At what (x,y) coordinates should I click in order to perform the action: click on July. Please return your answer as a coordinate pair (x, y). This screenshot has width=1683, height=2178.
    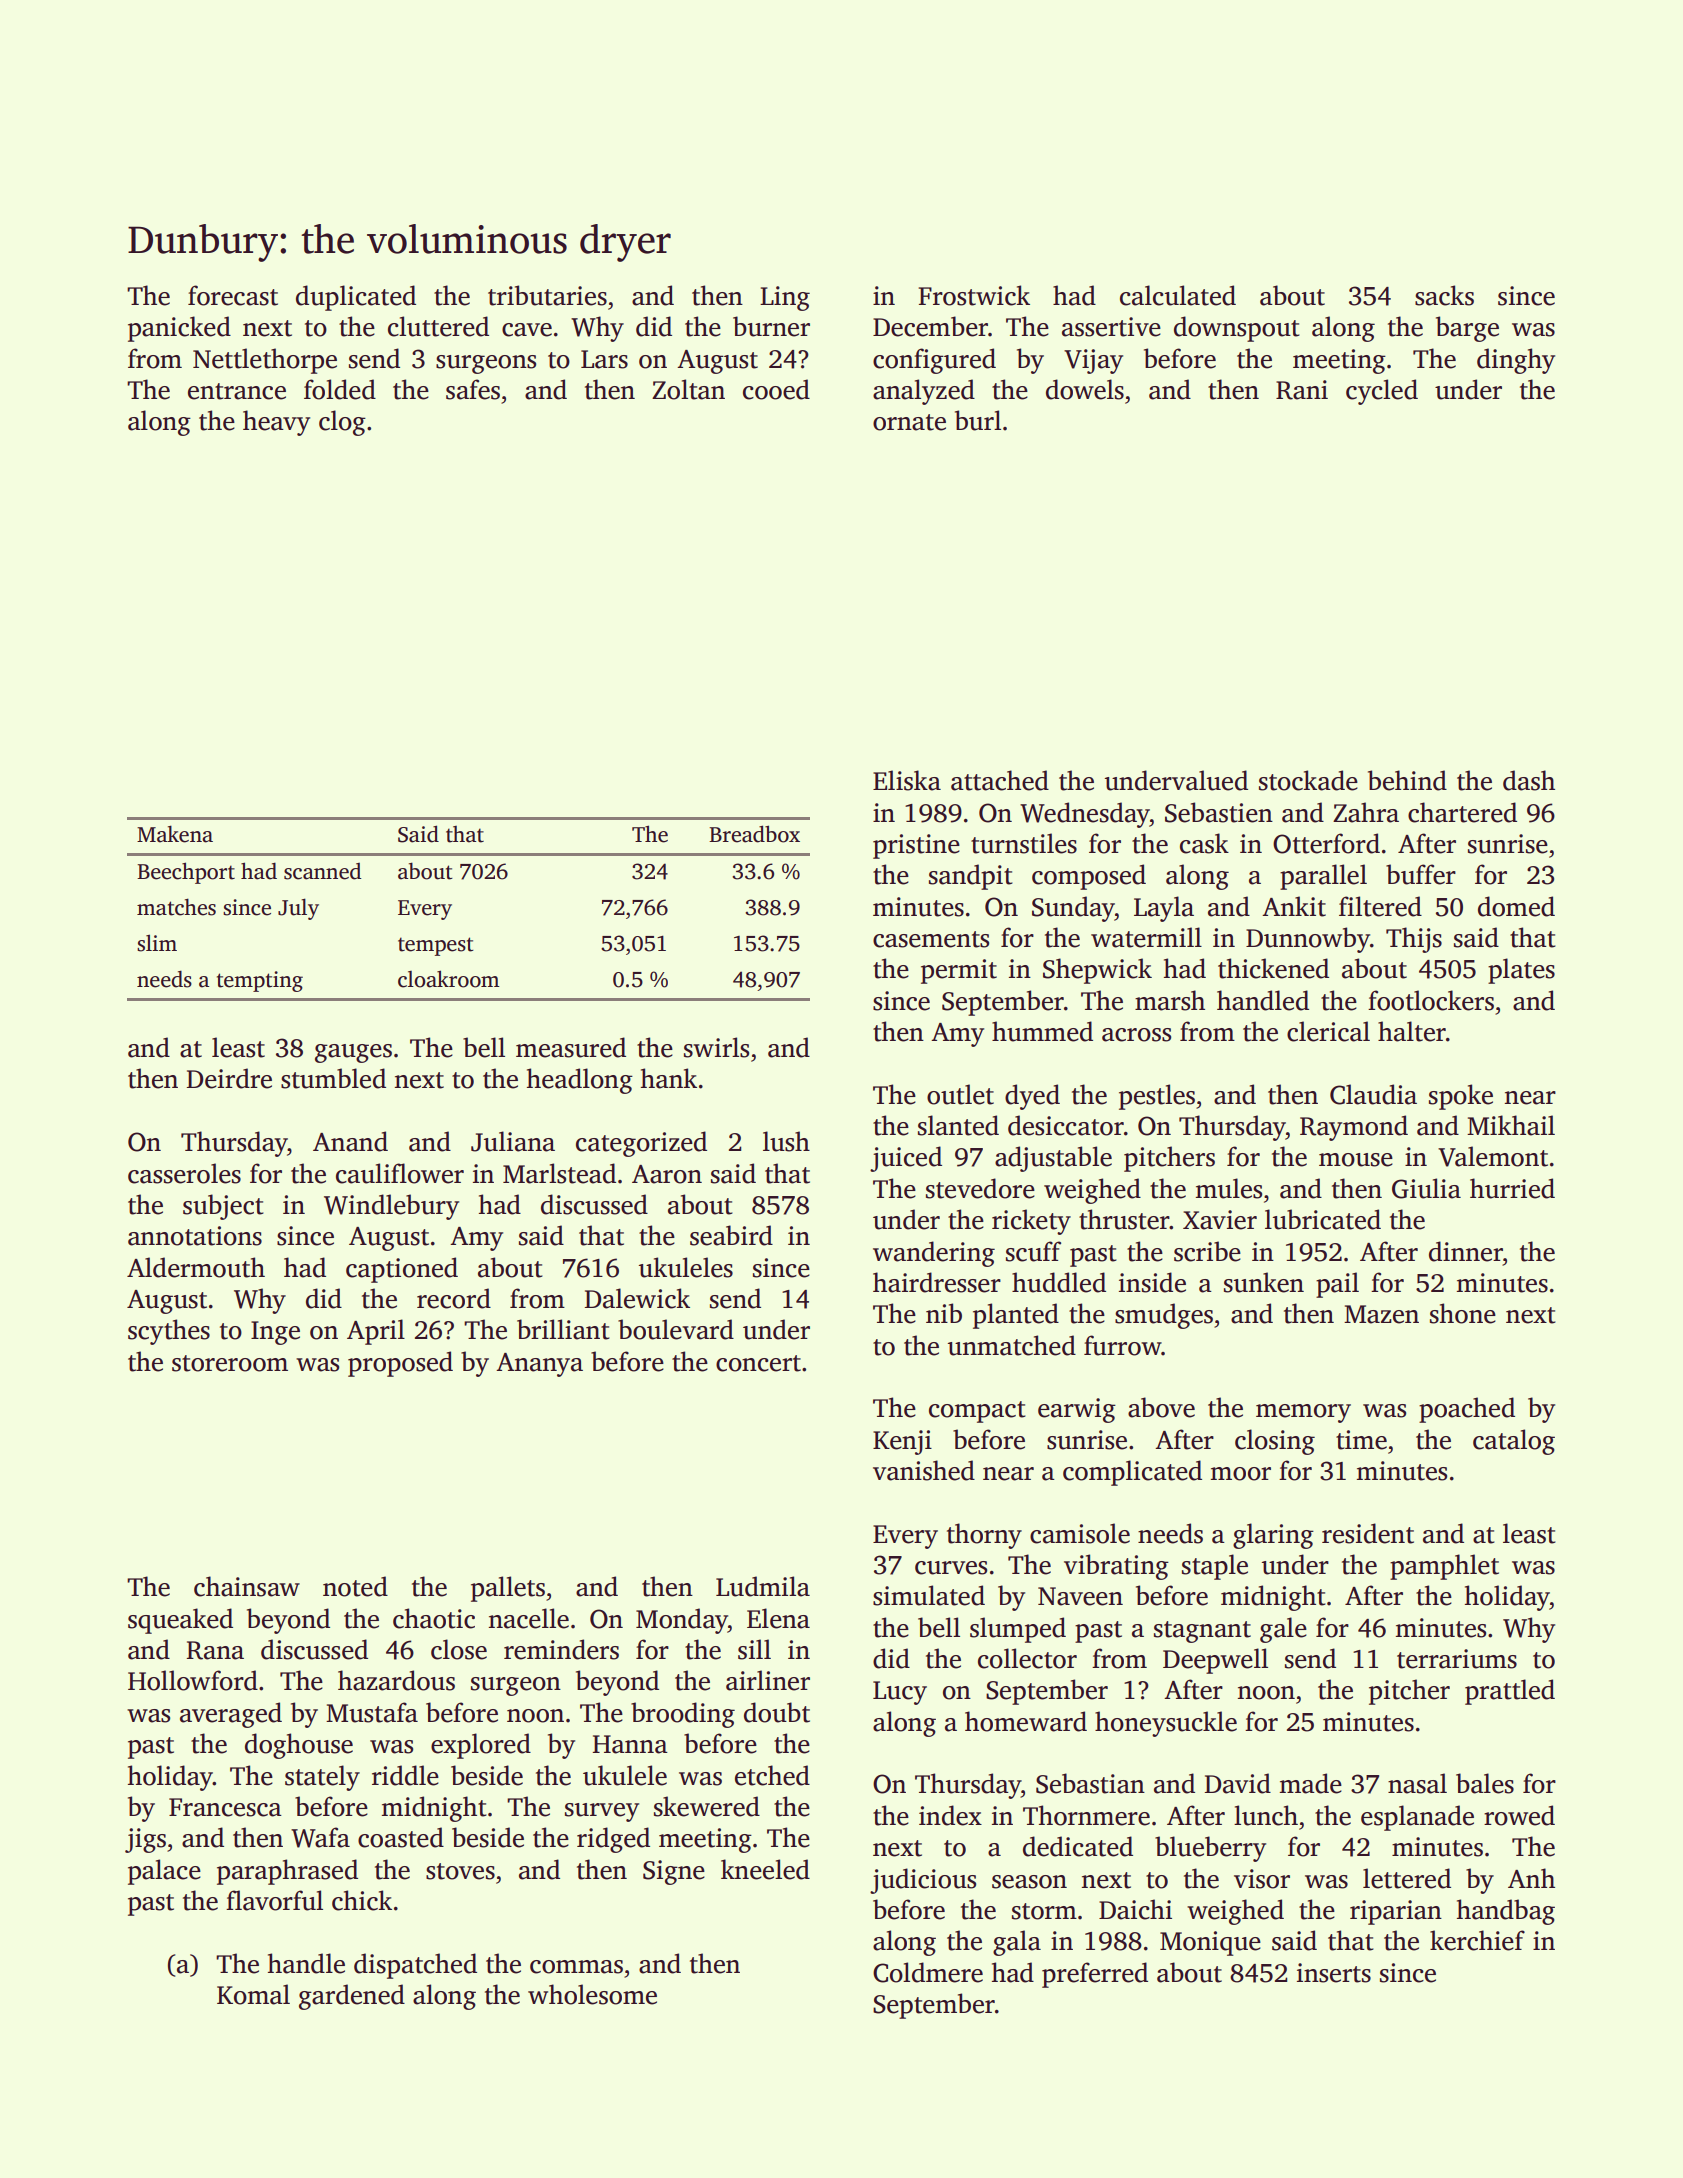
    Looking at the image, I should click on (298, 909).
